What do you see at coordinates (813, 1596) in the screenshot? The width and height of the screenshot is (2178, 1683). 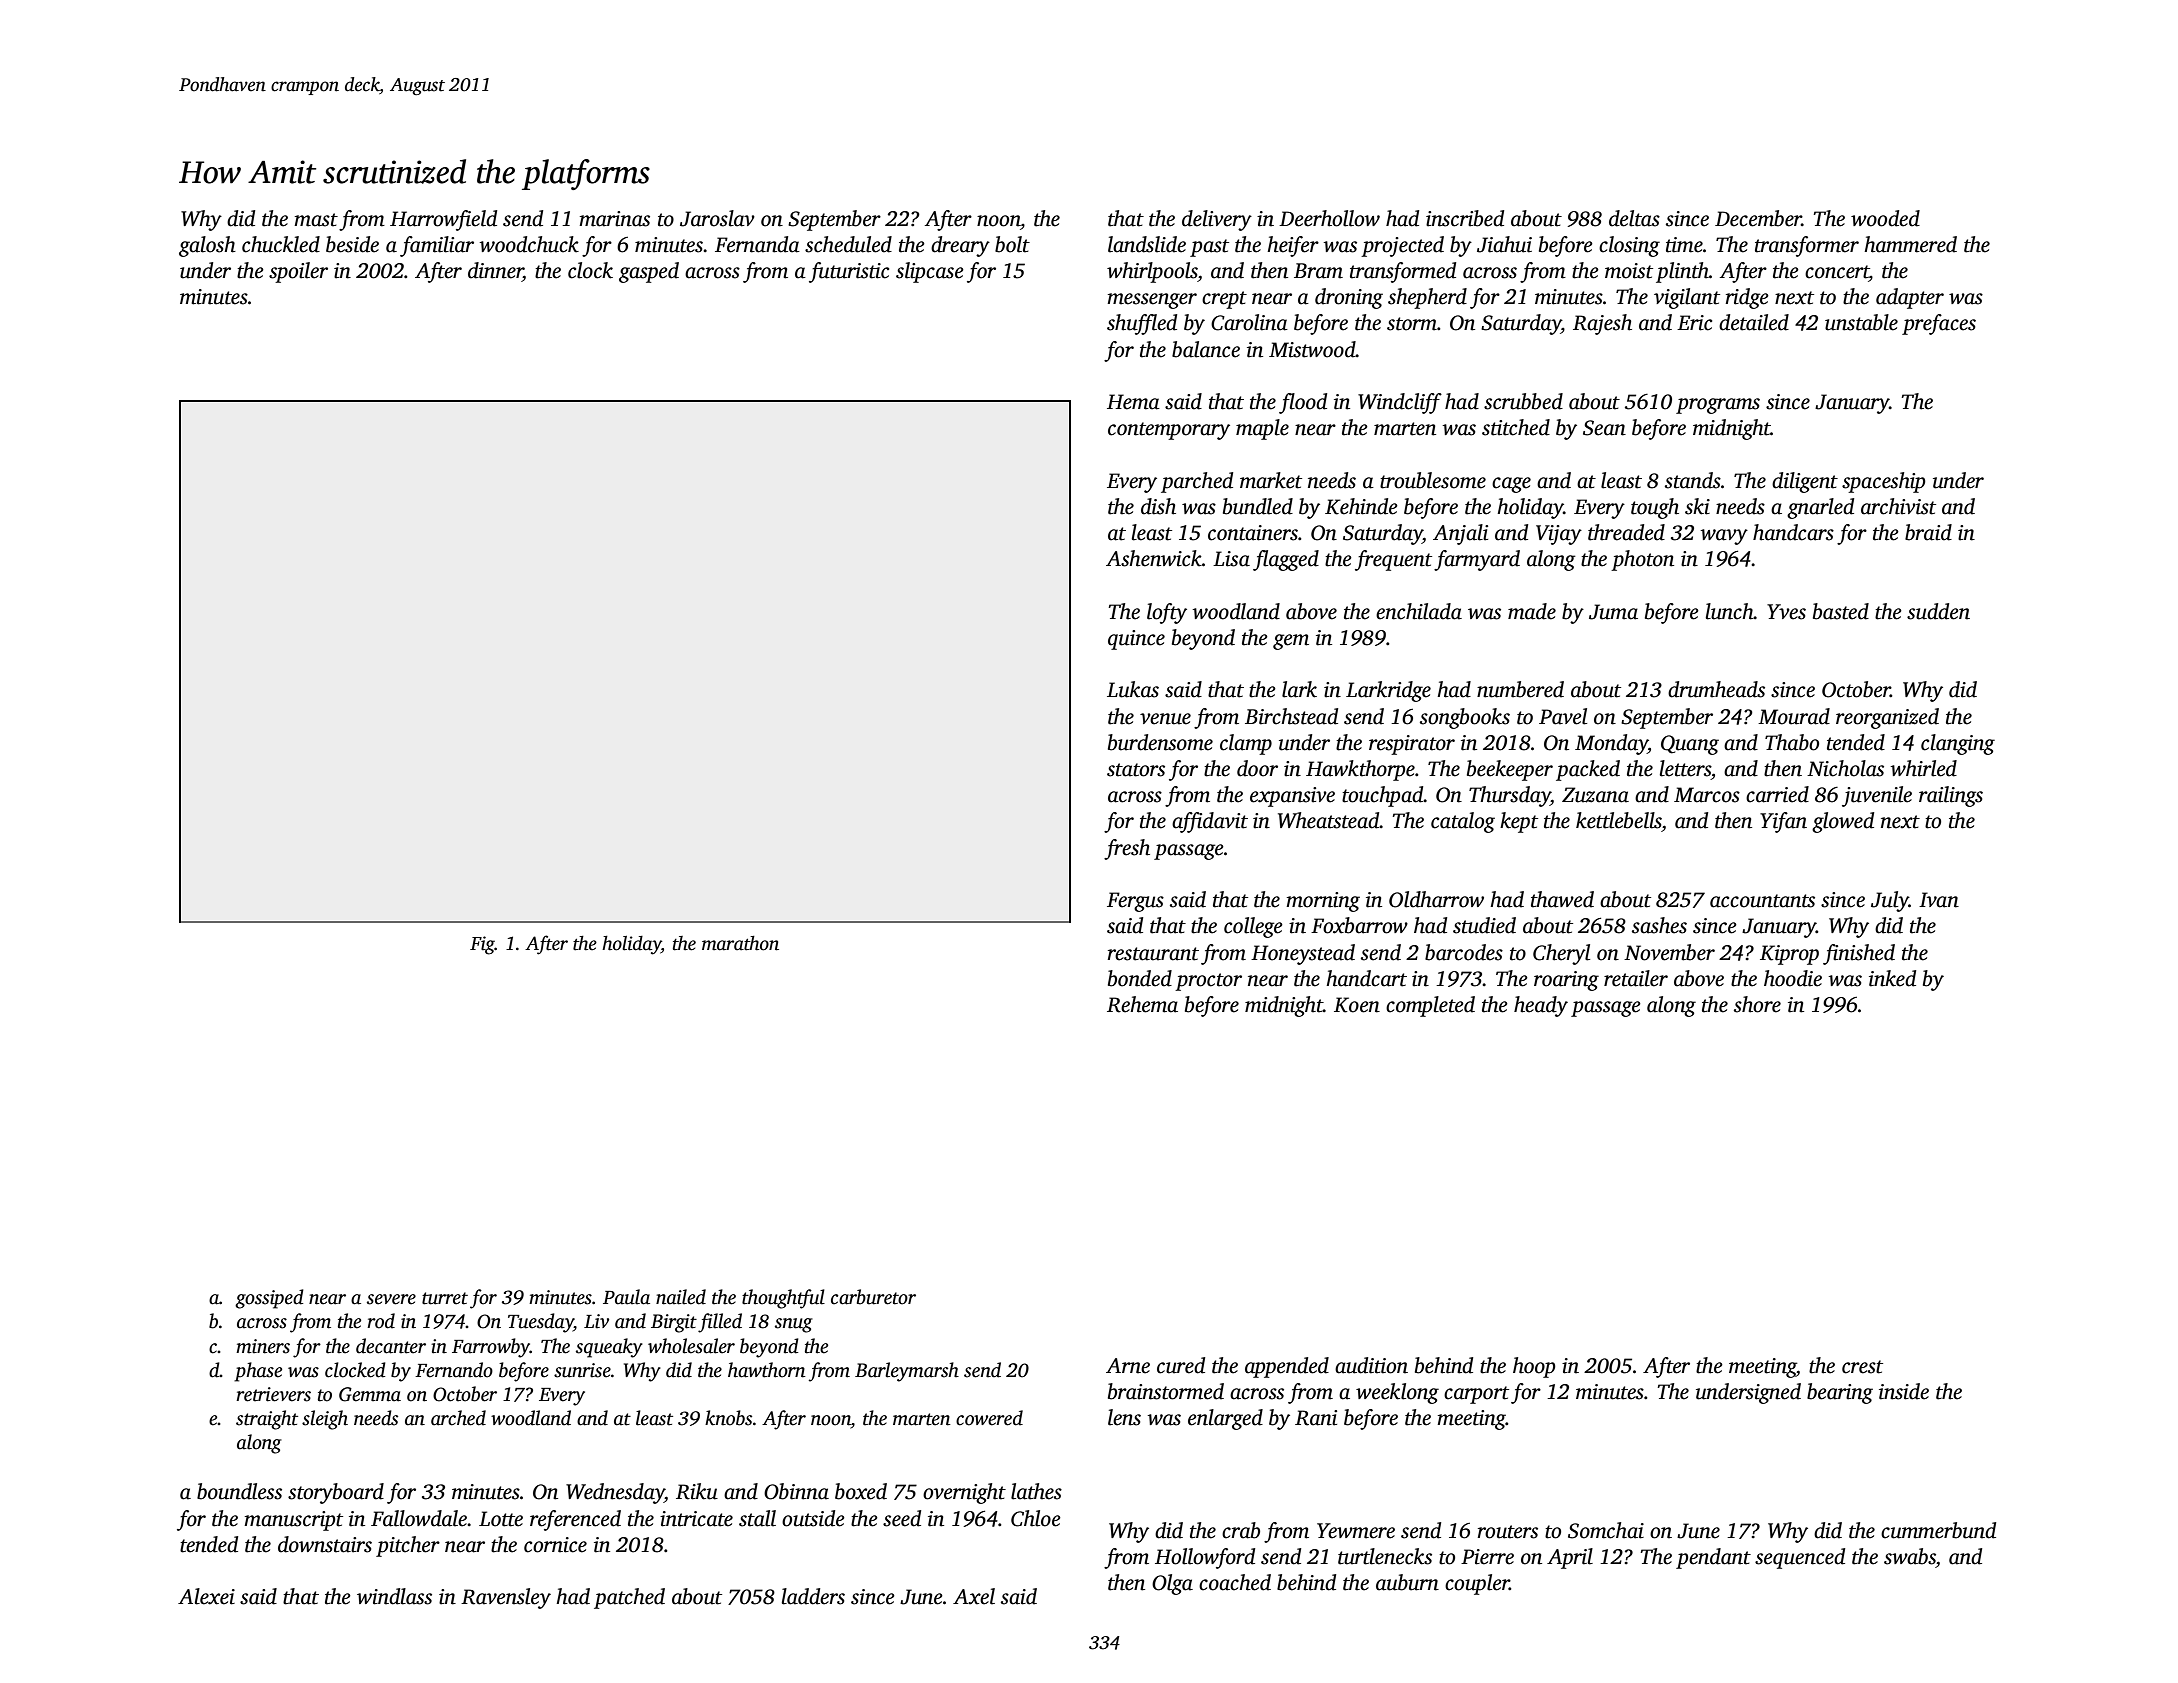 I see `ladders` at bounding box center [813, 1596].
